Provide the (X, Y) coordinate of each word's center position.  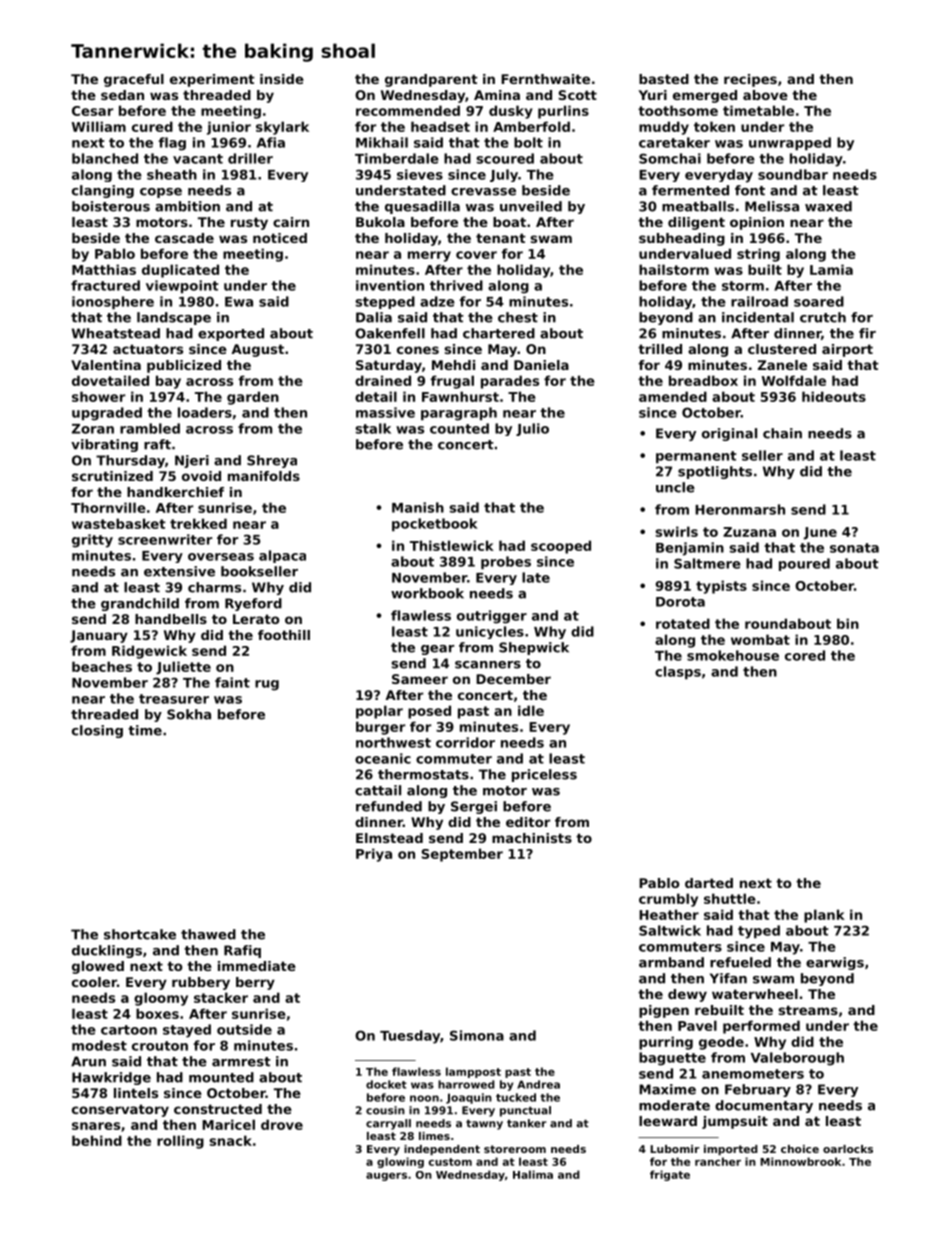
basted (664, 79)
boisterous (111, 206)
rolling (180, 1142)
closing (97, 731)
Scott (578, 95)
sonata (854, 548)
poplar (379, 712)
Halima (533, 1174)
